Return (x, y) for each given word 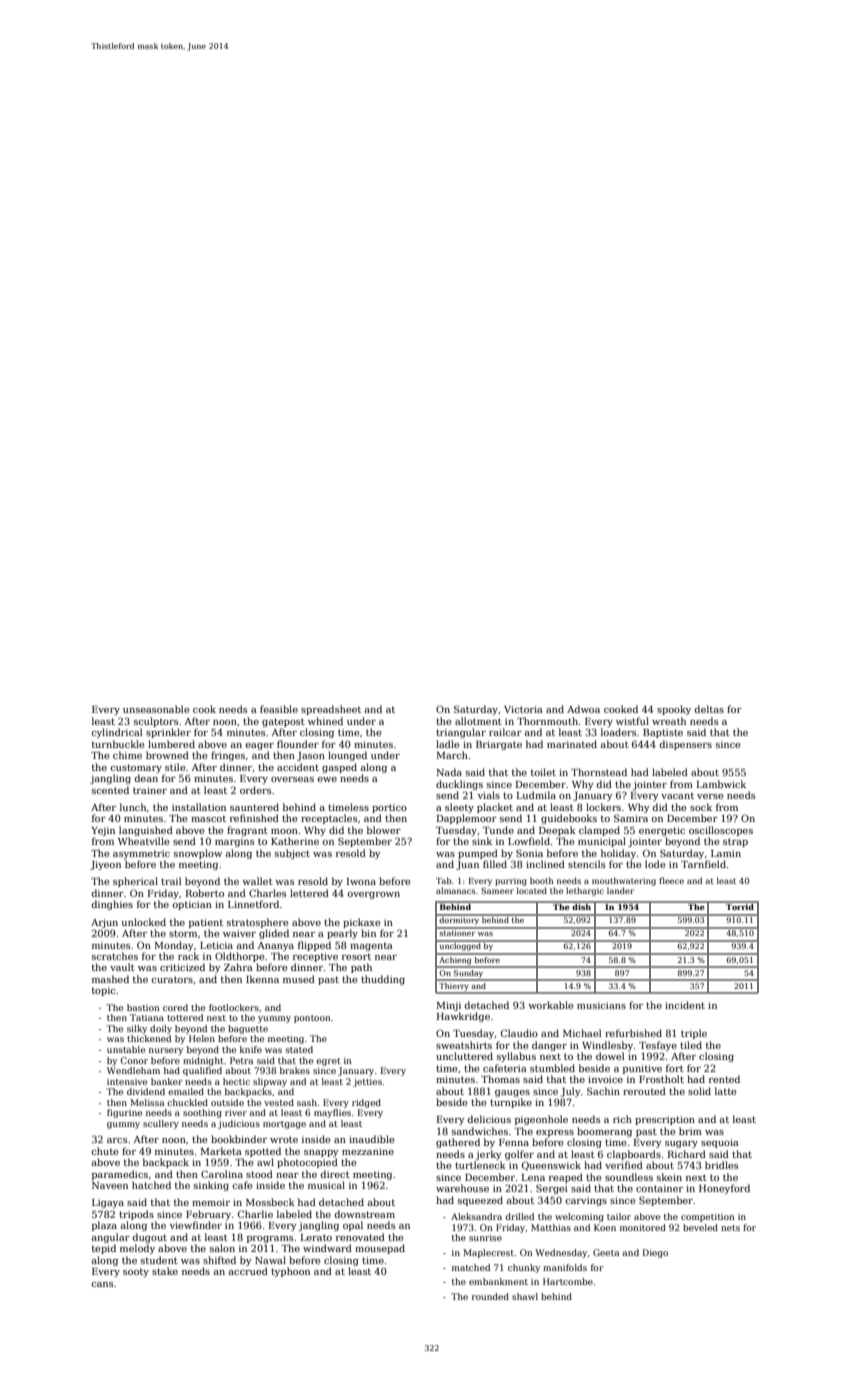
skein (669, 1177)
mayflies (332, 1113)
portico (389, 808)
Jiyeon (105, 865)
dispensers (685, 745)
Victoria (523, 709)
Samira (631, 818)
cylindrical (117, 733)
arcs (117, 1140)
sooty (136, 1272)
